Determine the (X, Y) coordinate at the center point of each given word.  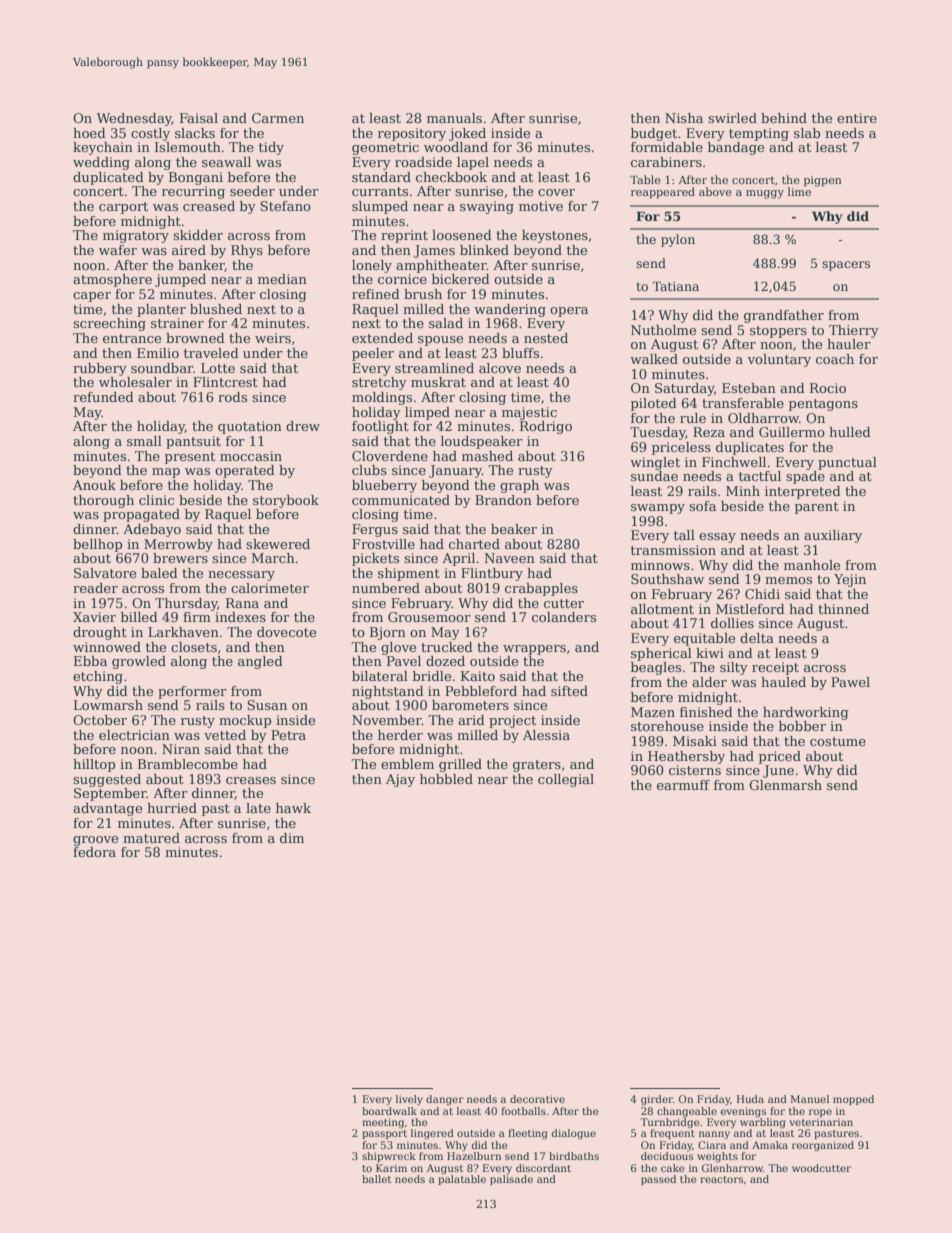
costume (838, 741)
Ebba (90, 661)
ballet (377, 1179)
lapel (473, 163)
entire (857, 118)
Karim (391, 1168)
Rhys (247, 251)
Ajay (400, 780)
